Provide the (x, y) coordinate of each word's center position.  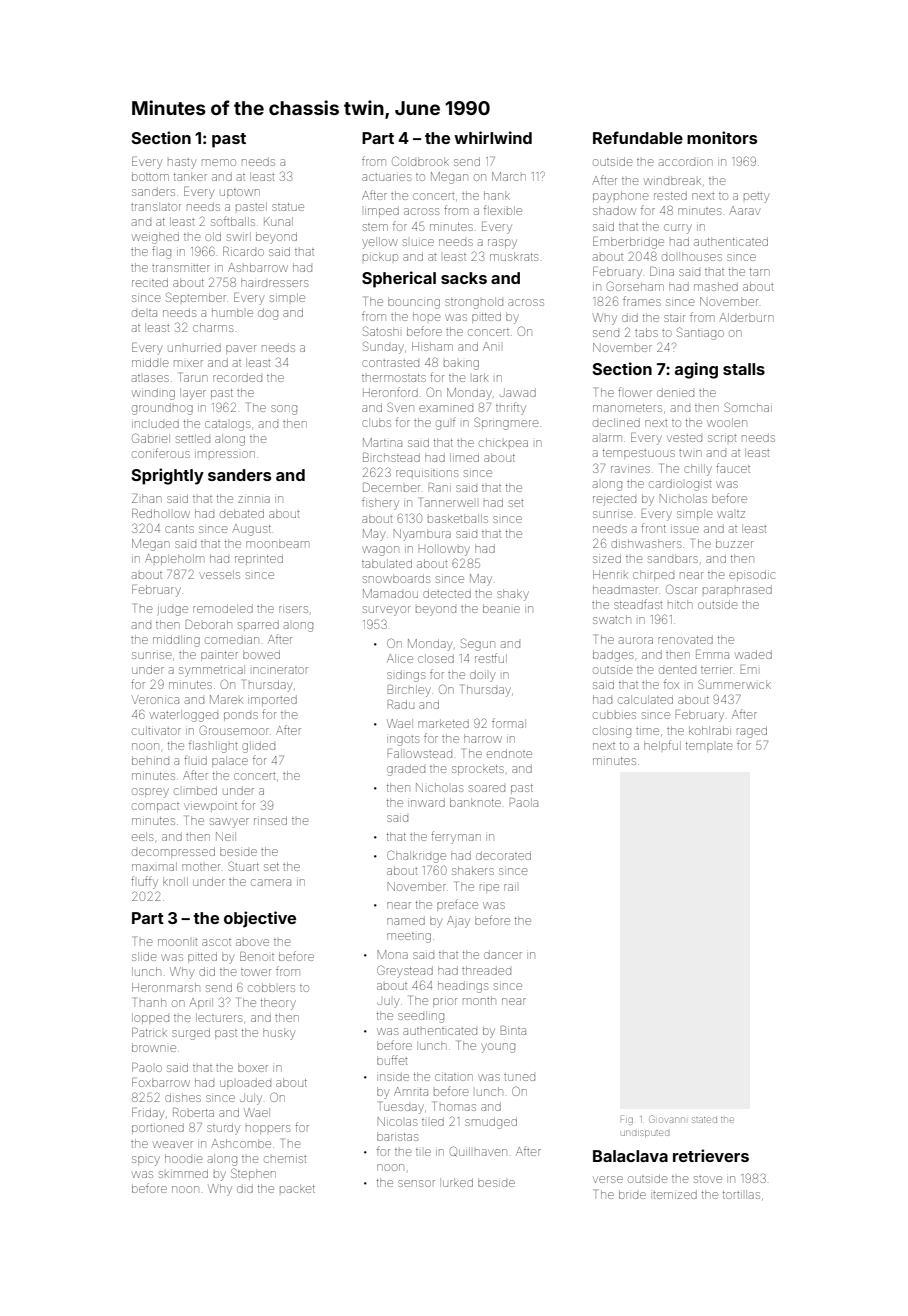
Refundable (638, 137)
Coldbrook (420, 161)
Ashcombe (241, 1143)
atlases (150, 378)
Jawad (518, 392)
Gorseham (635, 286)
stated (704, 1120)
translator (156, 207)
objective (260, 919)
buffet (392, 1060)
